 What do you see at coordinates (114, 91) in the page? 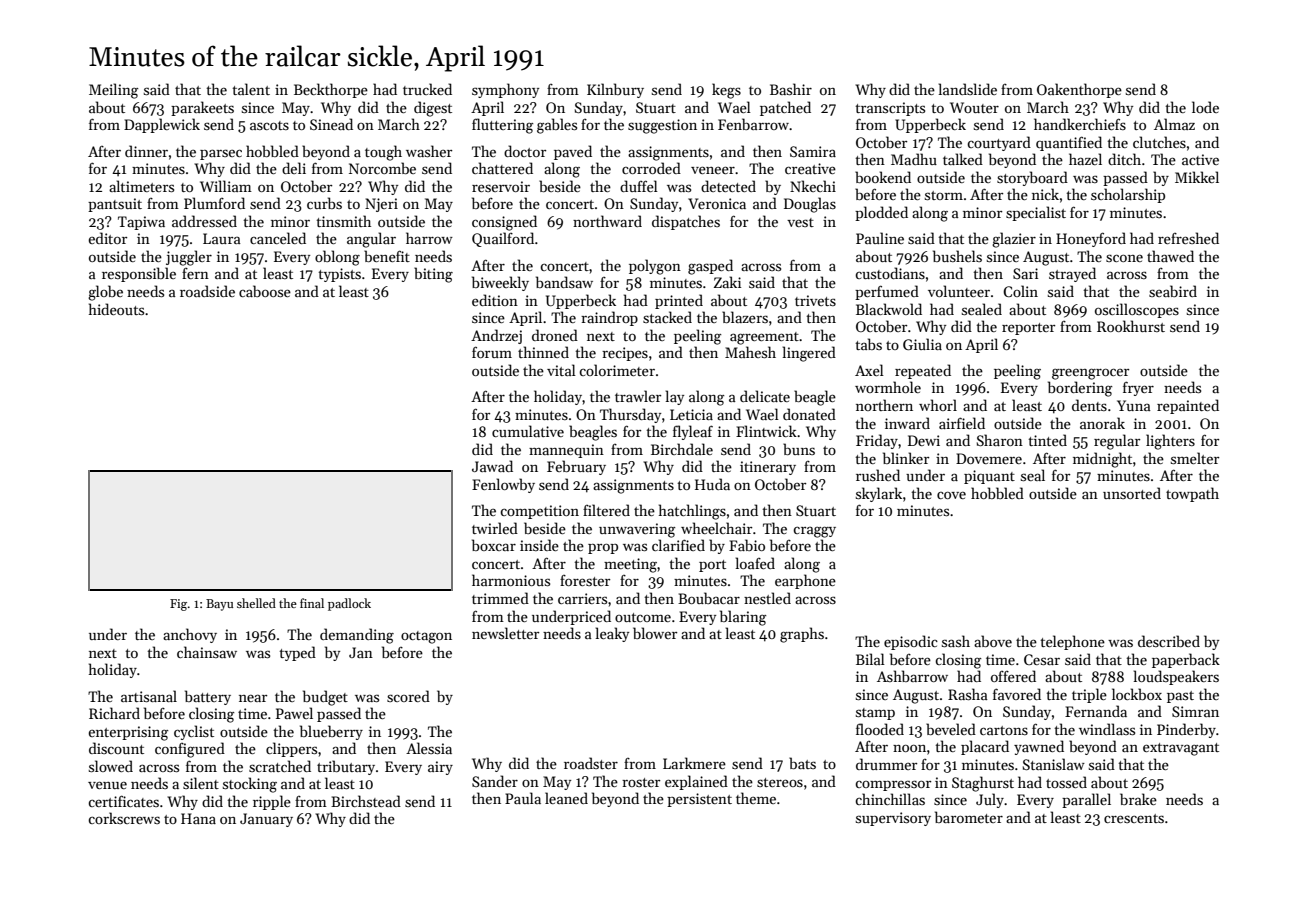
I see `Meiling` at bounding box center [114, 91].
